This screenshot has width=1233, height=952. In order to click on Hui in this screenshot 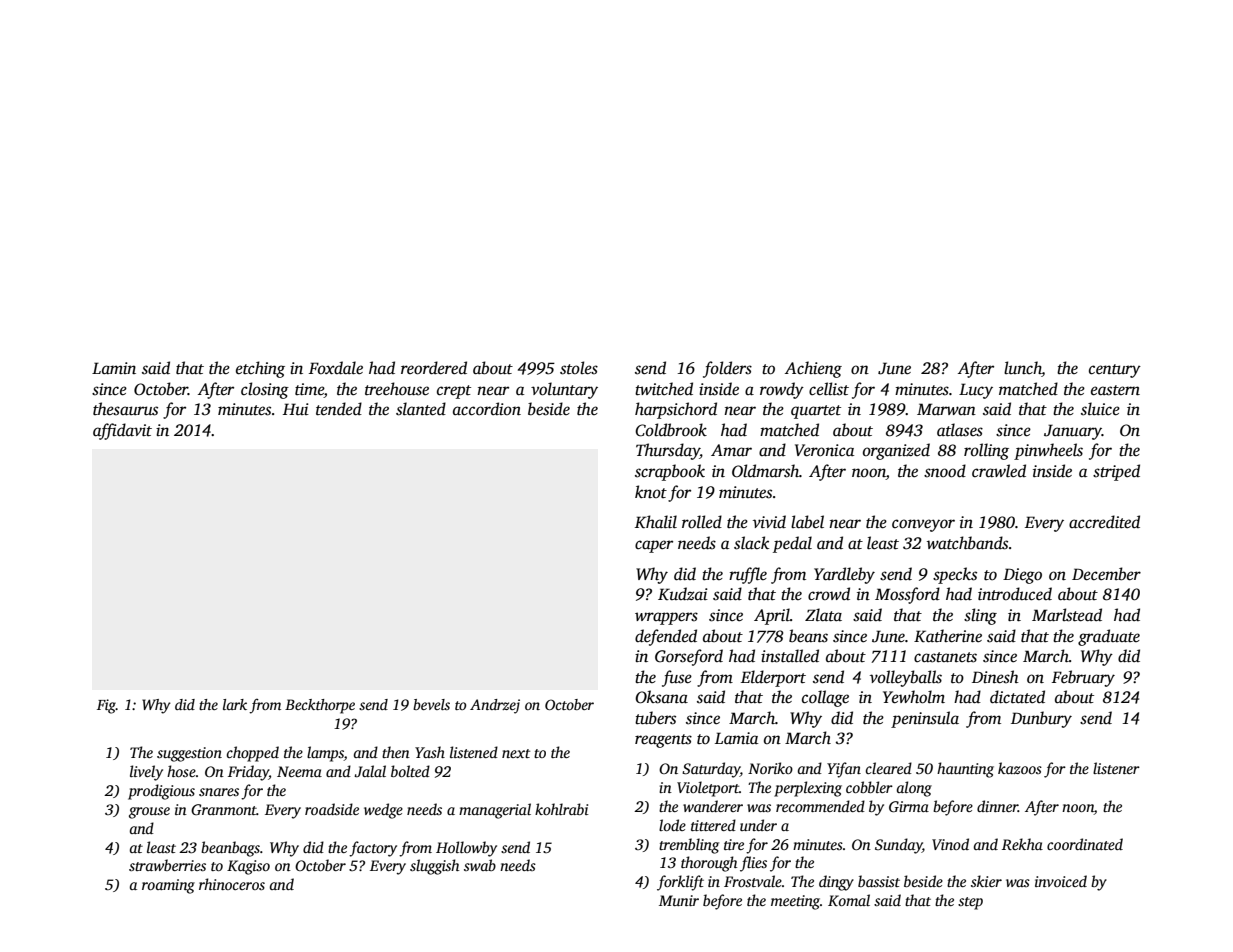, I will do `click(296, 409)`.
